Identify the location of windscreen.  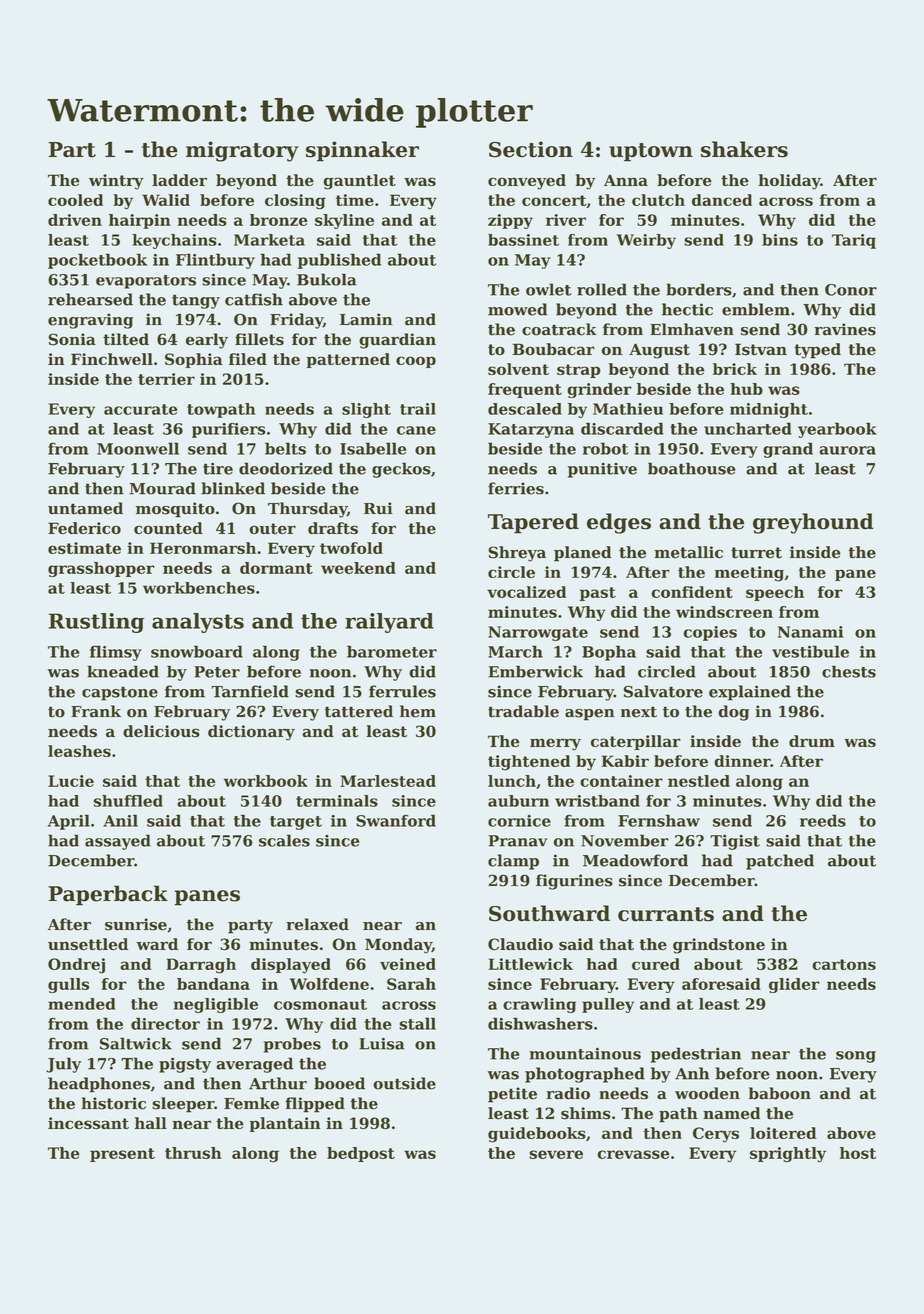
(724, 612).
